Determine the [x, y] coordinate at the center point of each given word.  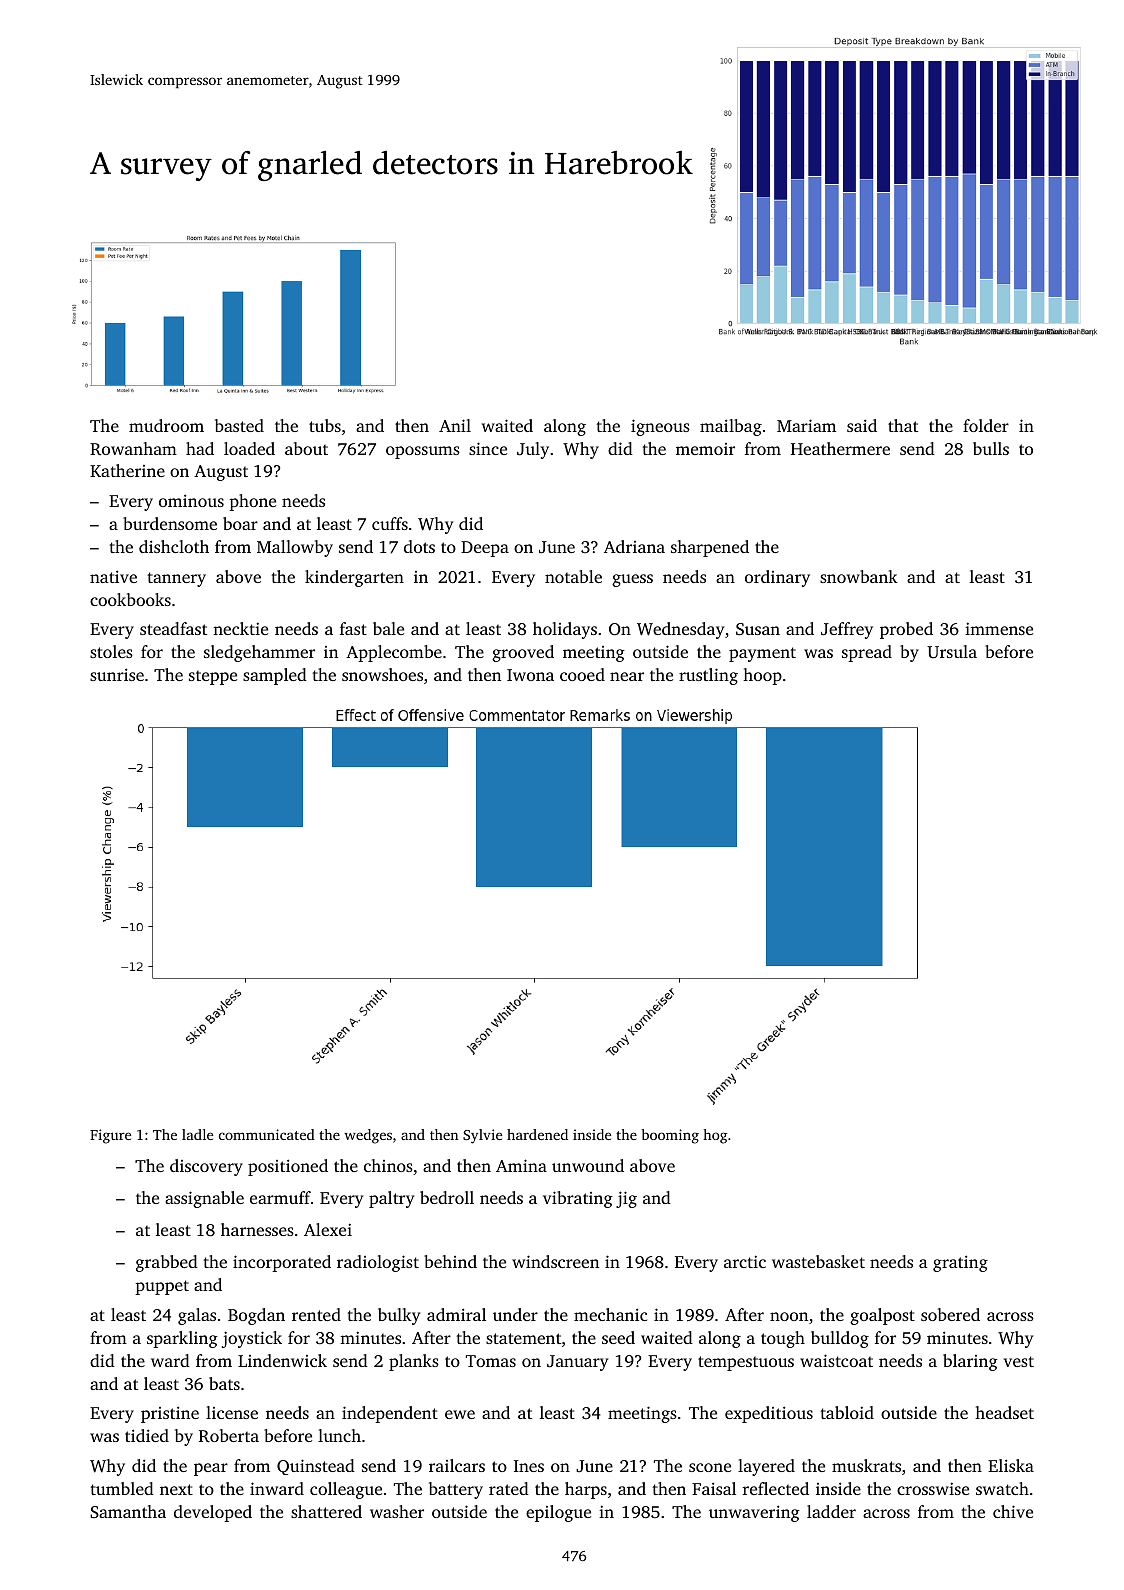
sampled [275, 676]
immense [999, 628]
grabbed [167, 1263]
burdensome [170, 523]
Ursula [952, 652]
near [627, 676]
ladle [197, 1134]
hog [715, 1136]
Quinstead [316, 1467]
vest [1019, 1361]
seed [618, 1337]
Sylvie [482, 1136]
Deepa [485, 549]
